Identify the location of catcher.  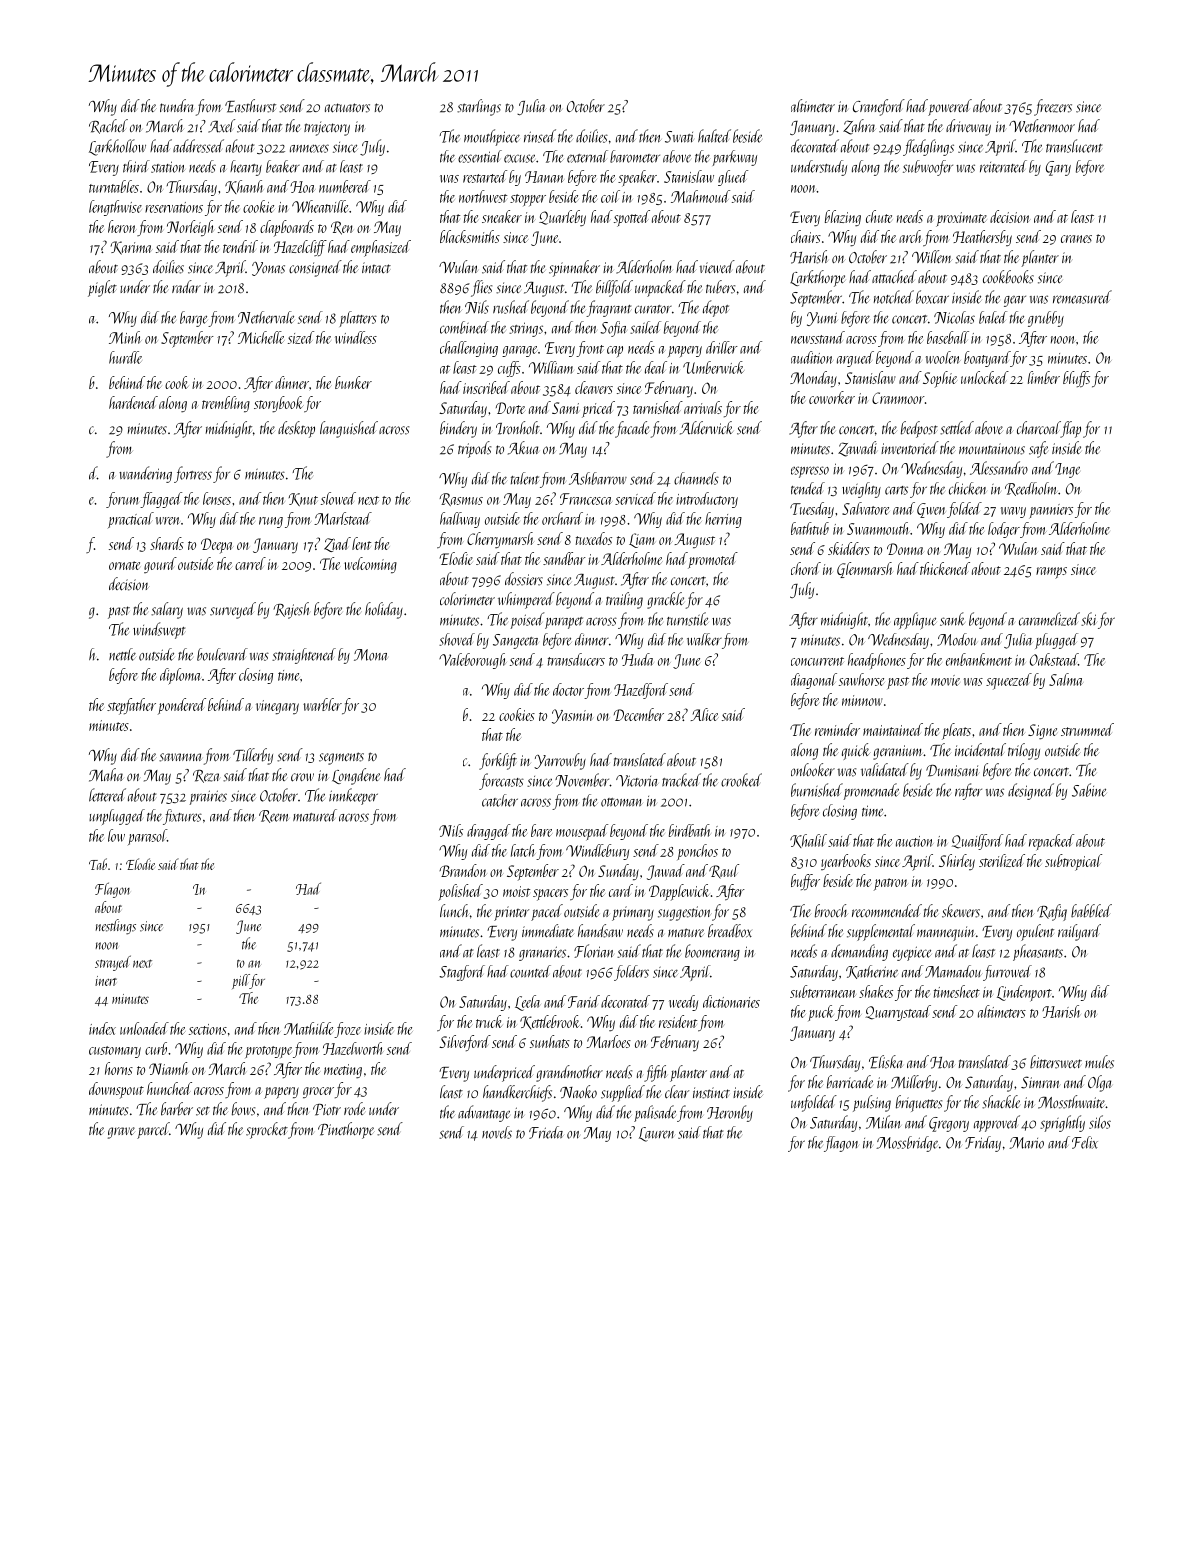
(500, 800).
